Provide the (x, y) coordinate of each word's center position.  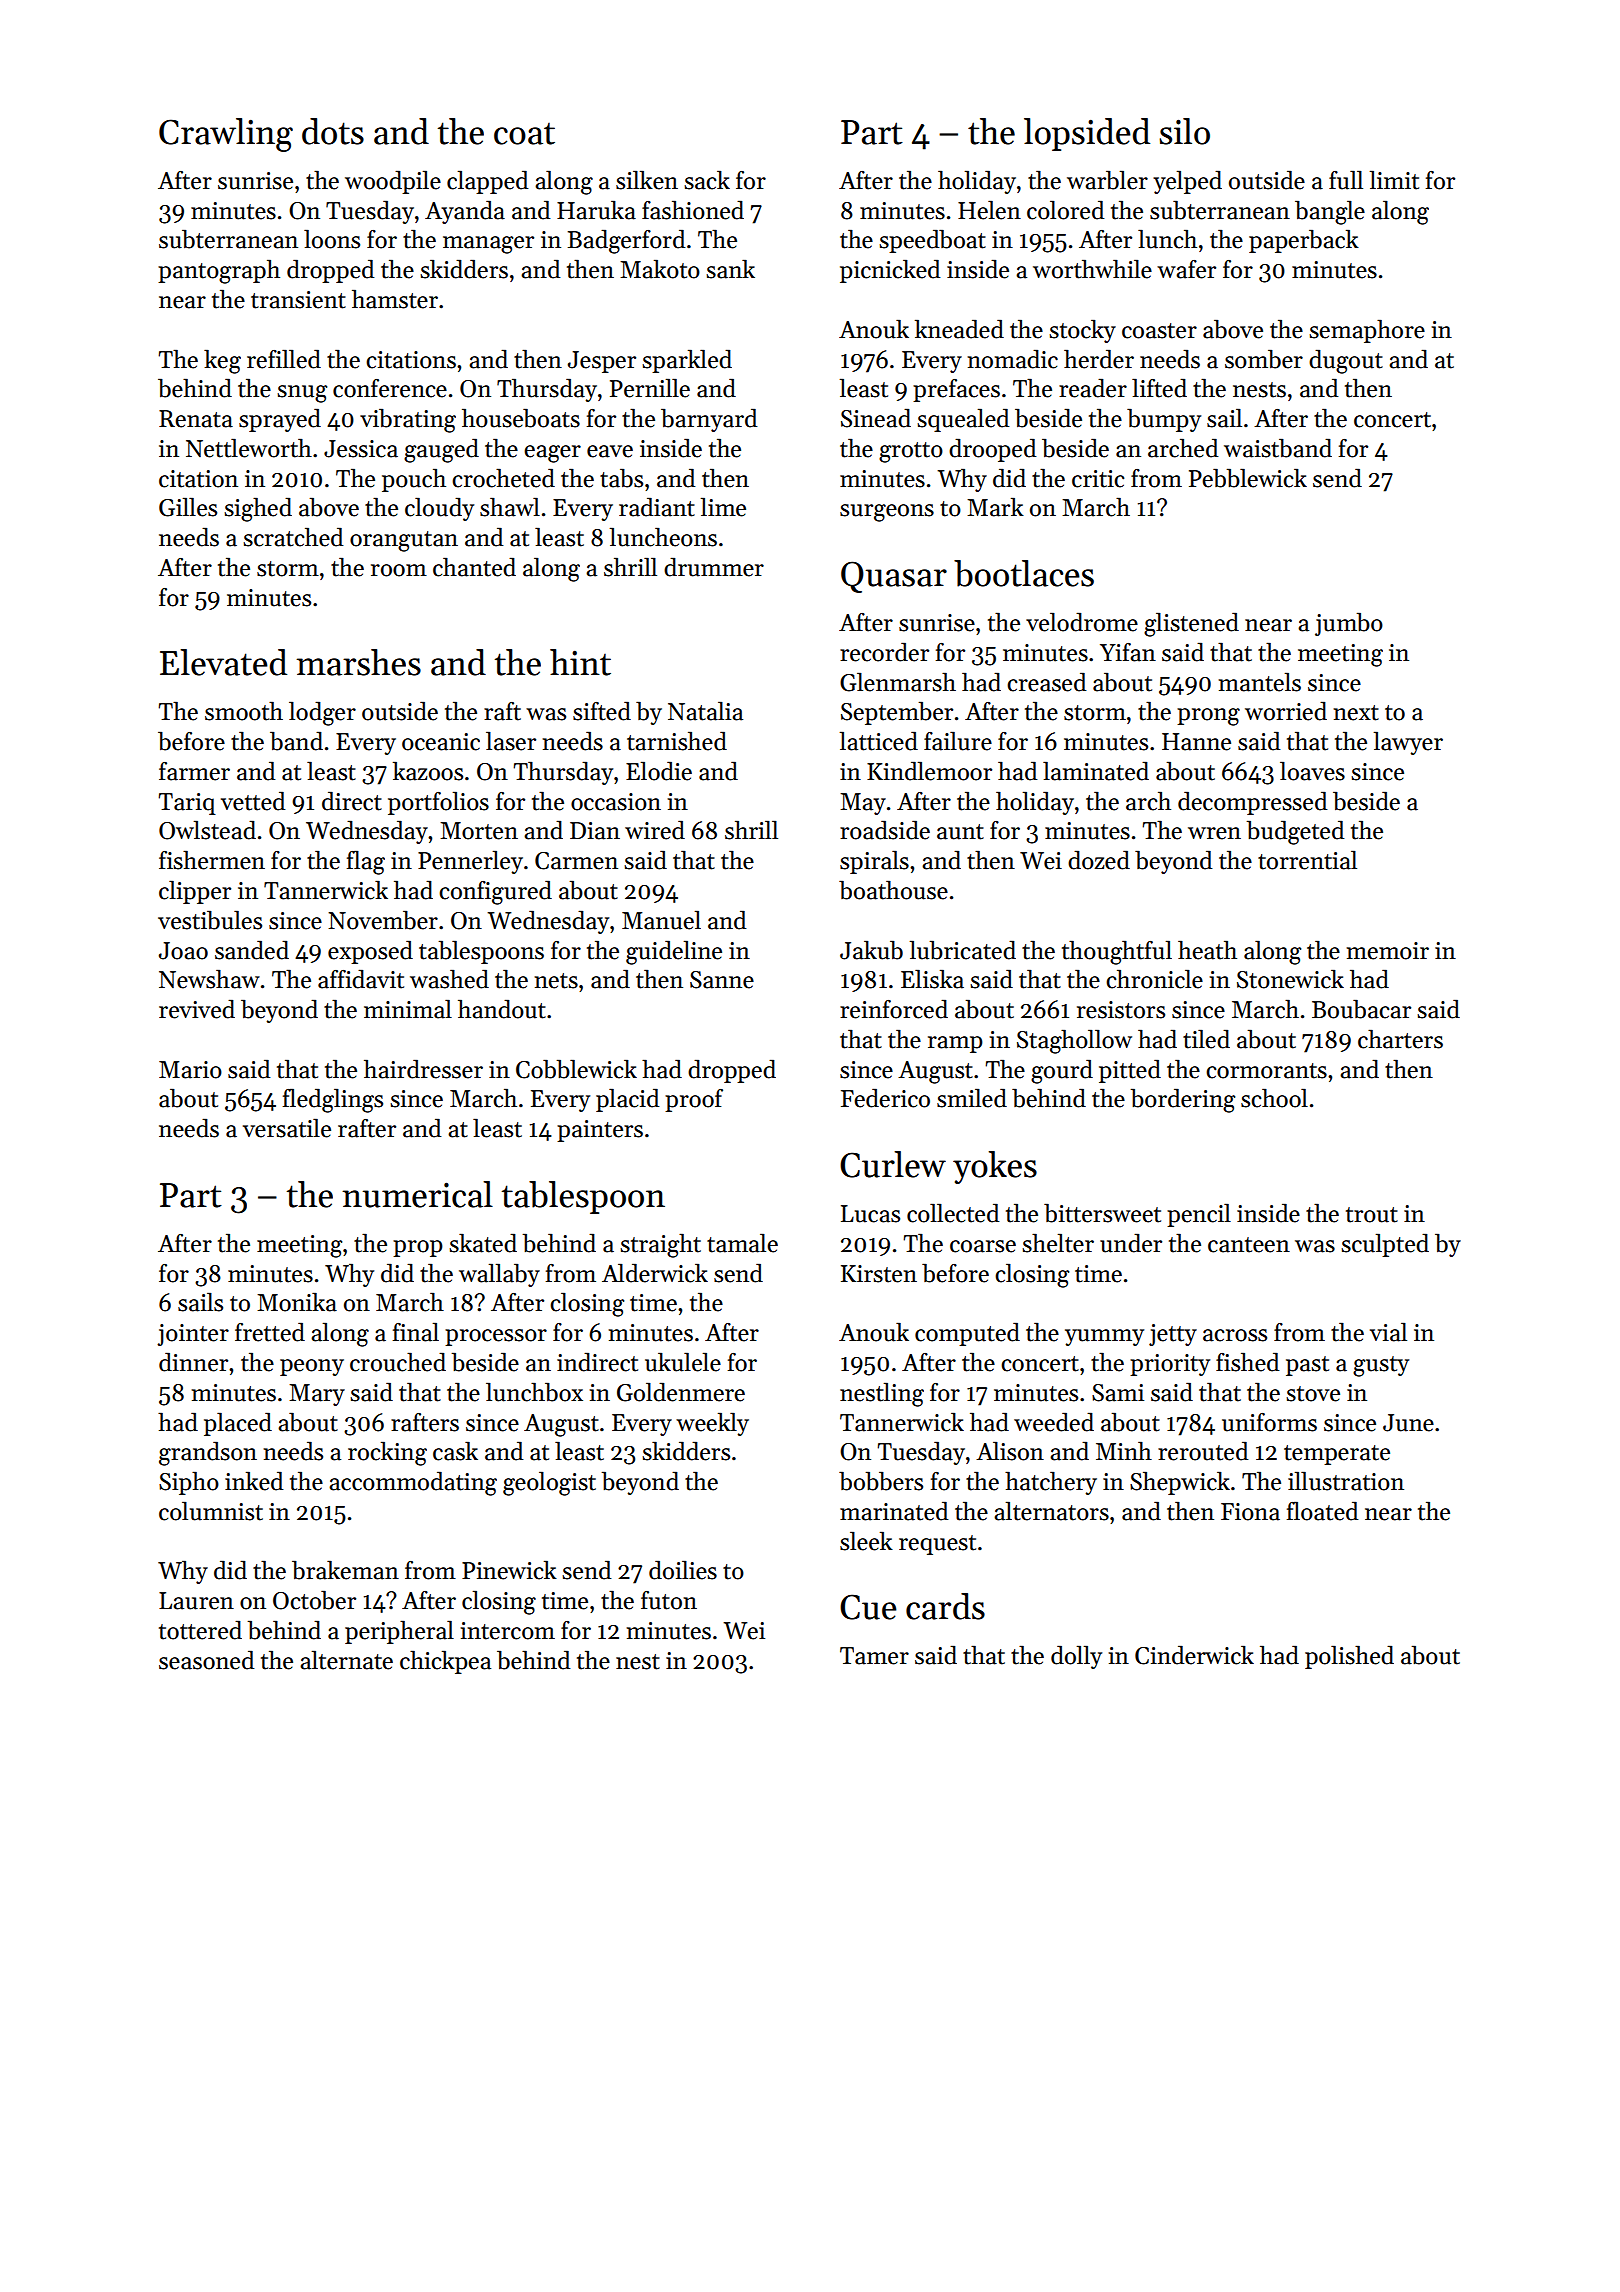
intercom (508, 1631)
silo (1184, 131)
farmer (194, 771)
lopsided (1087, 134)
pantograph (219, 271)
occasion (616, 802)
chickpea (445, 1662)
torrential (1307, 860)
